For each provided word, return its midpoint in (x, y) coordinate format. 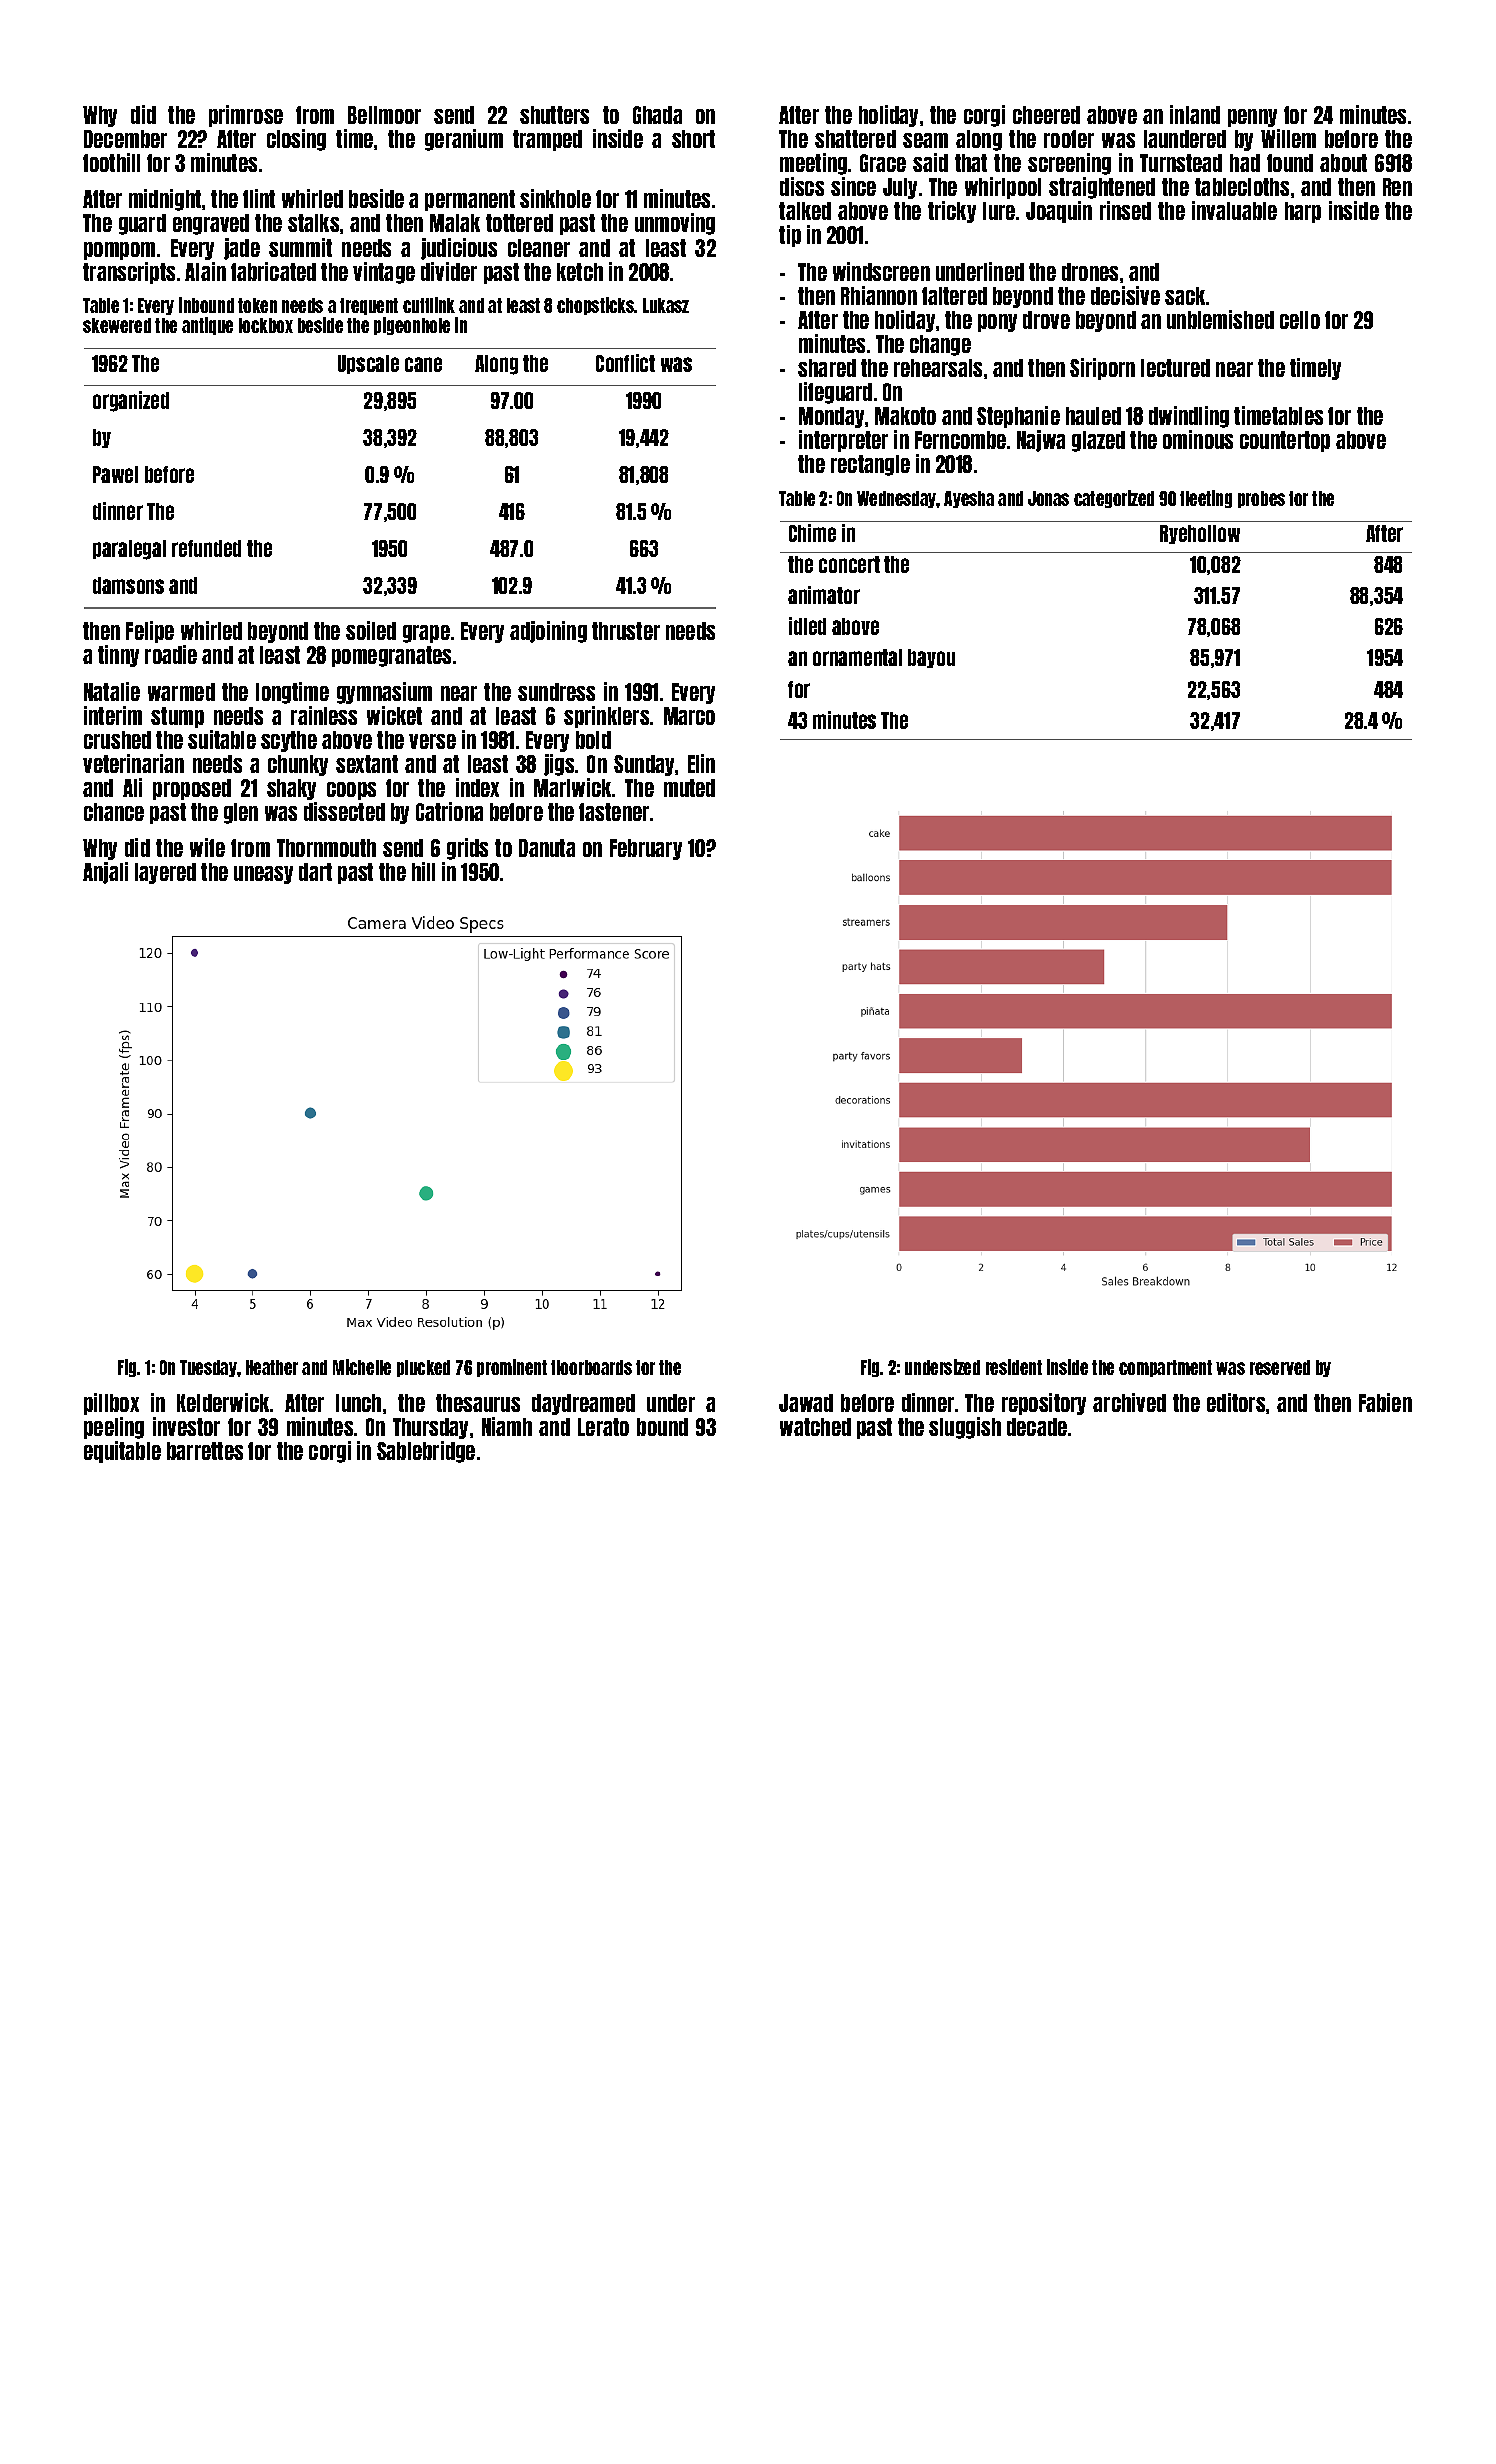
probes (1261, 499)
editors (1236, 1402)
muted (689, 788)
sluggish (965, 1428)
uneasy (263, 875)
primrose (246, 116)
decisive (1125, 295)
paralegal (129, 550)
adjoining (548, 632)
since (853, 186)
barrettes (205, 1451)
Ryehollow (1200, 534)
